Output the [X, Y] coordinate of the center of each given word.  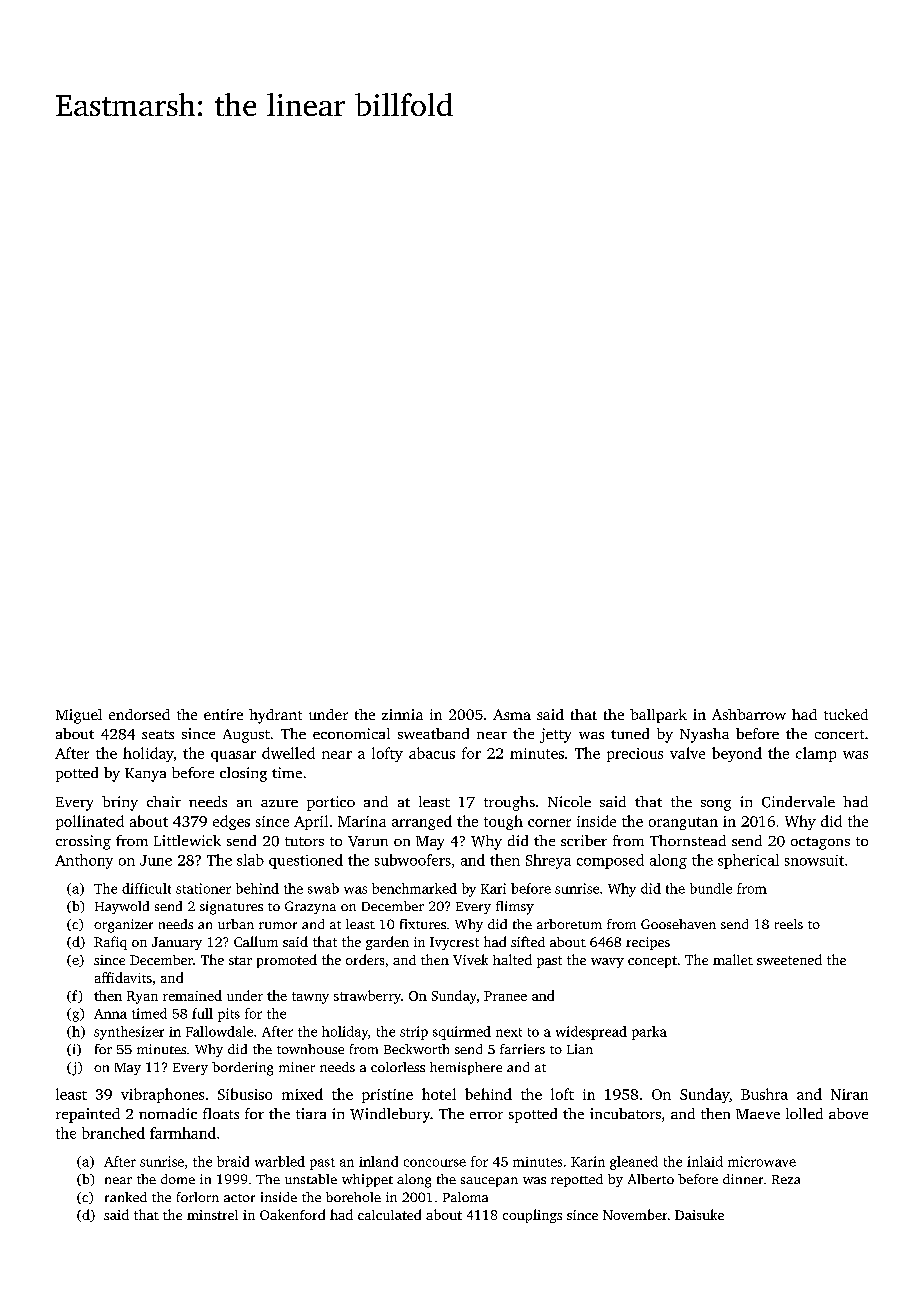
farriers [522, 1049]
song [716, 805]
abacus [432, 753]
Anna [110, 1014]
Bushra [764, 1094]
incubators [625, 1113]
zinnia [402, 714]
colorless [398, 1067]
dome [178, 1179]
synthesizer [129, 1033]
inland [378, 1161]
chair [164, 801]
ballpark [658, 716]
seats [158, 734]
